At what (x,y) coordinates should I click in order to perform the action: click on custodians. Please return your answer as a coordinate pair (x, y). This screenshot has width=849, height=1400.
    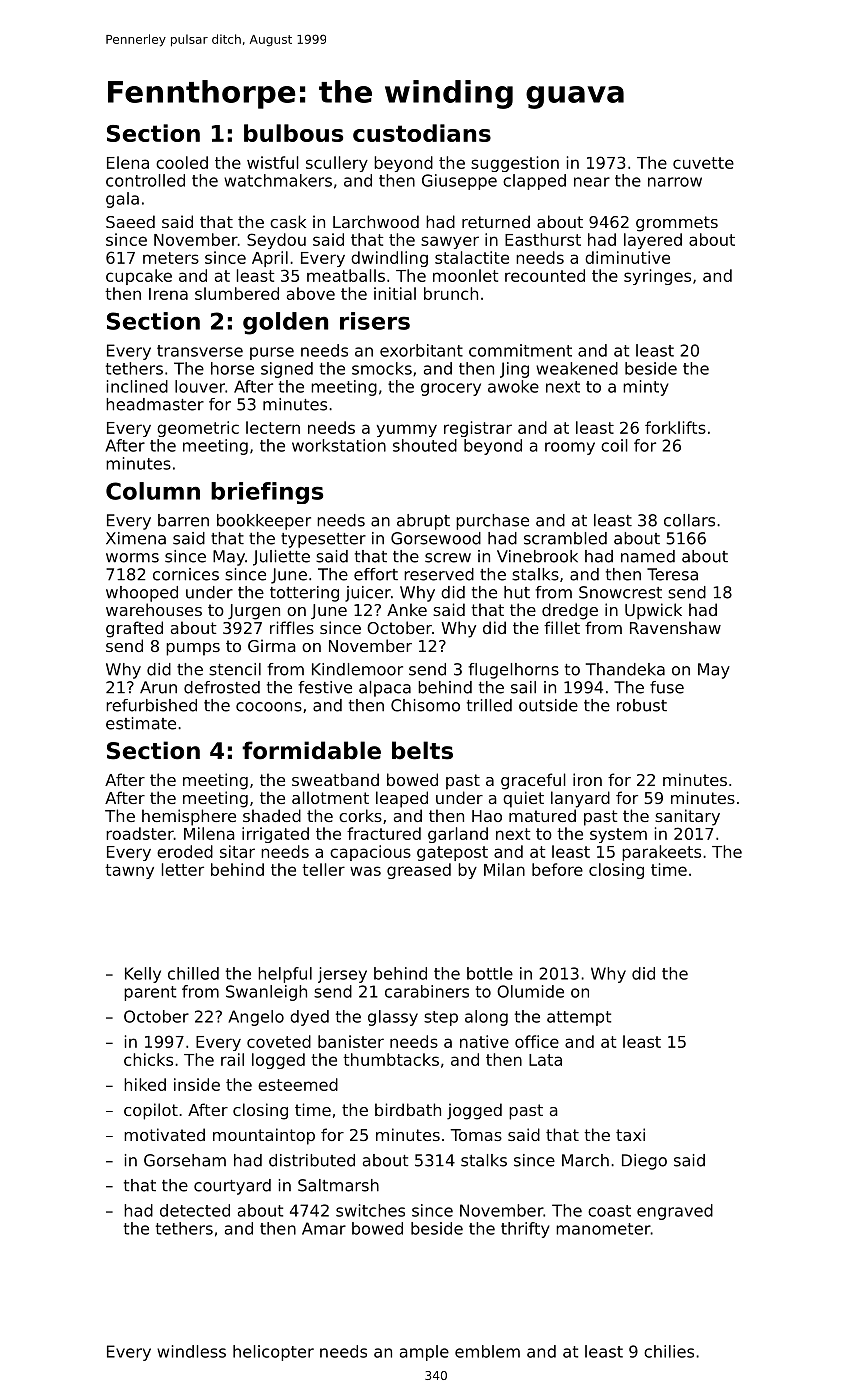
    Looking at the image, I should click on (422, 133).
